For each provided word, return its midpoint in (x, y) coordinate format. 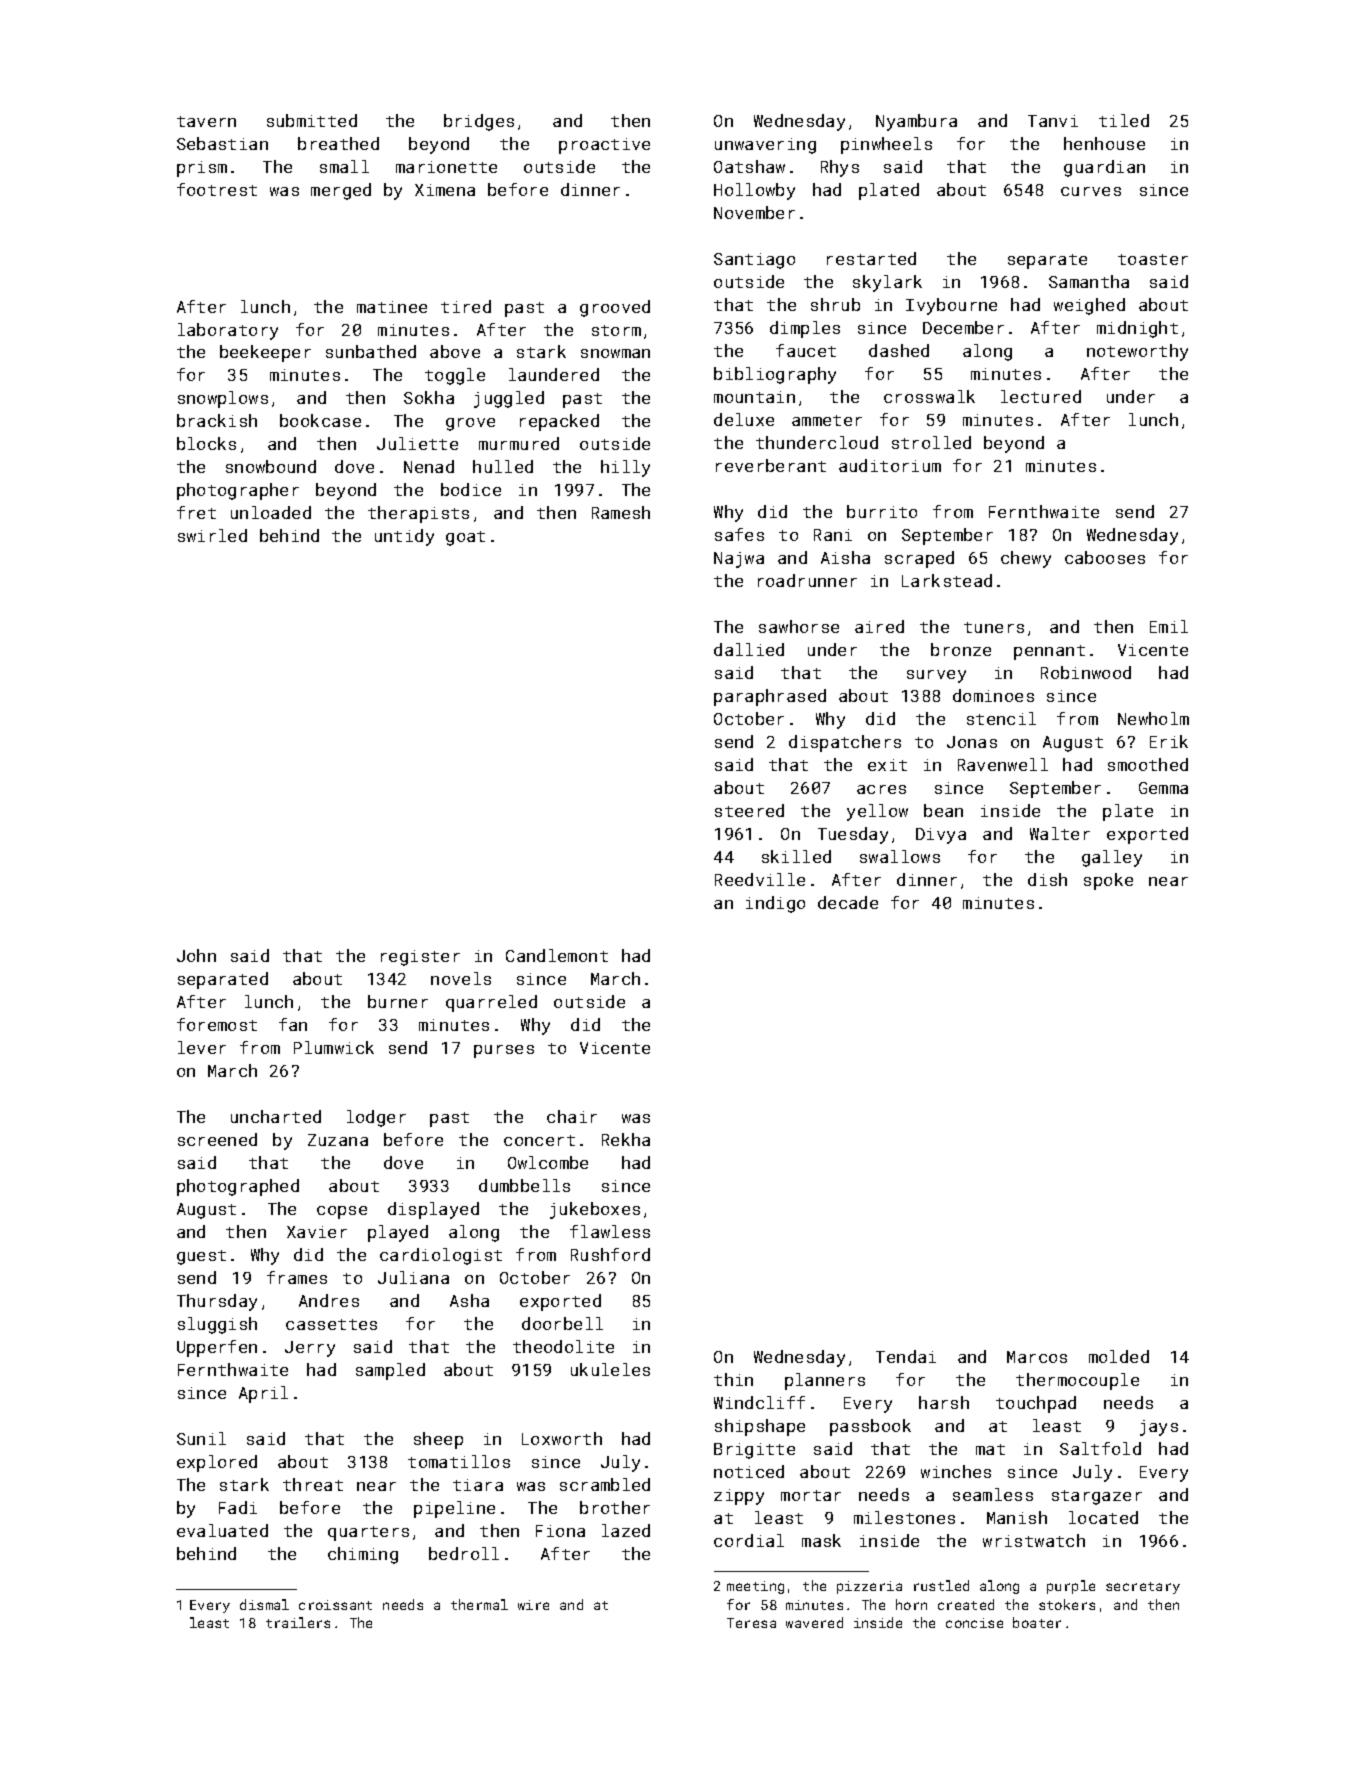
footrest (217, 189)
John (196, 955)
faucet (806, 350)
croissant (335, 1605)
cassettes (331, 1324)
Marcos (1037, 1357)
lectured (1041, 396)
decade (848, 902)
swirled (212, 535)
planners (825, 1381)
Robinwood (1086, 672)
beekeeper (265, 353)
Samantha (1089, 281)
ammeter (827, 420)
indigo (775, 904)
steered (749, 810)
